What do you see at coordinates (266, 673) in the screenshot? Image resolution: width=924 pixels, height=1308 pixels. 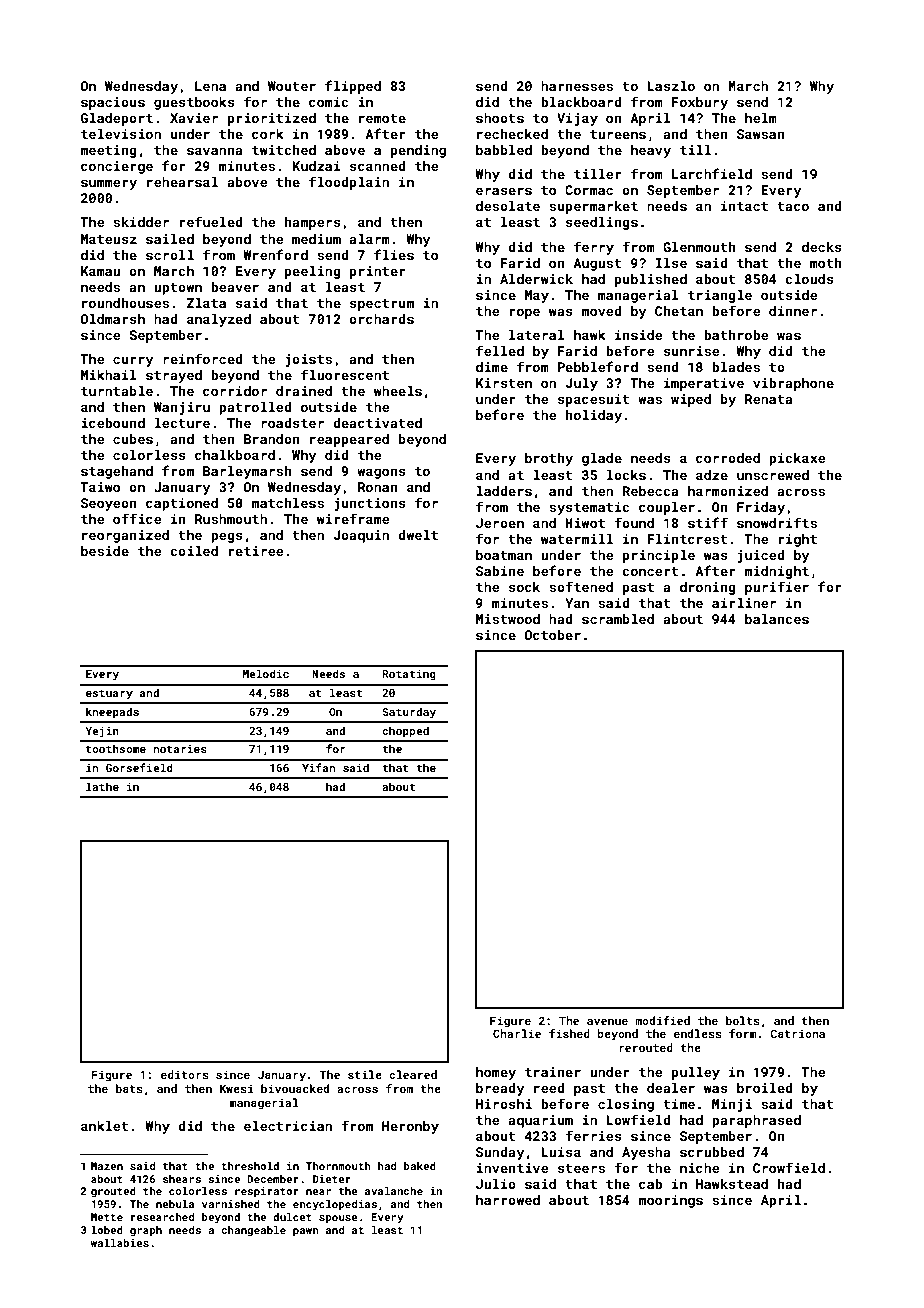 I see `Melodic` at bounding box center [266, 673].
